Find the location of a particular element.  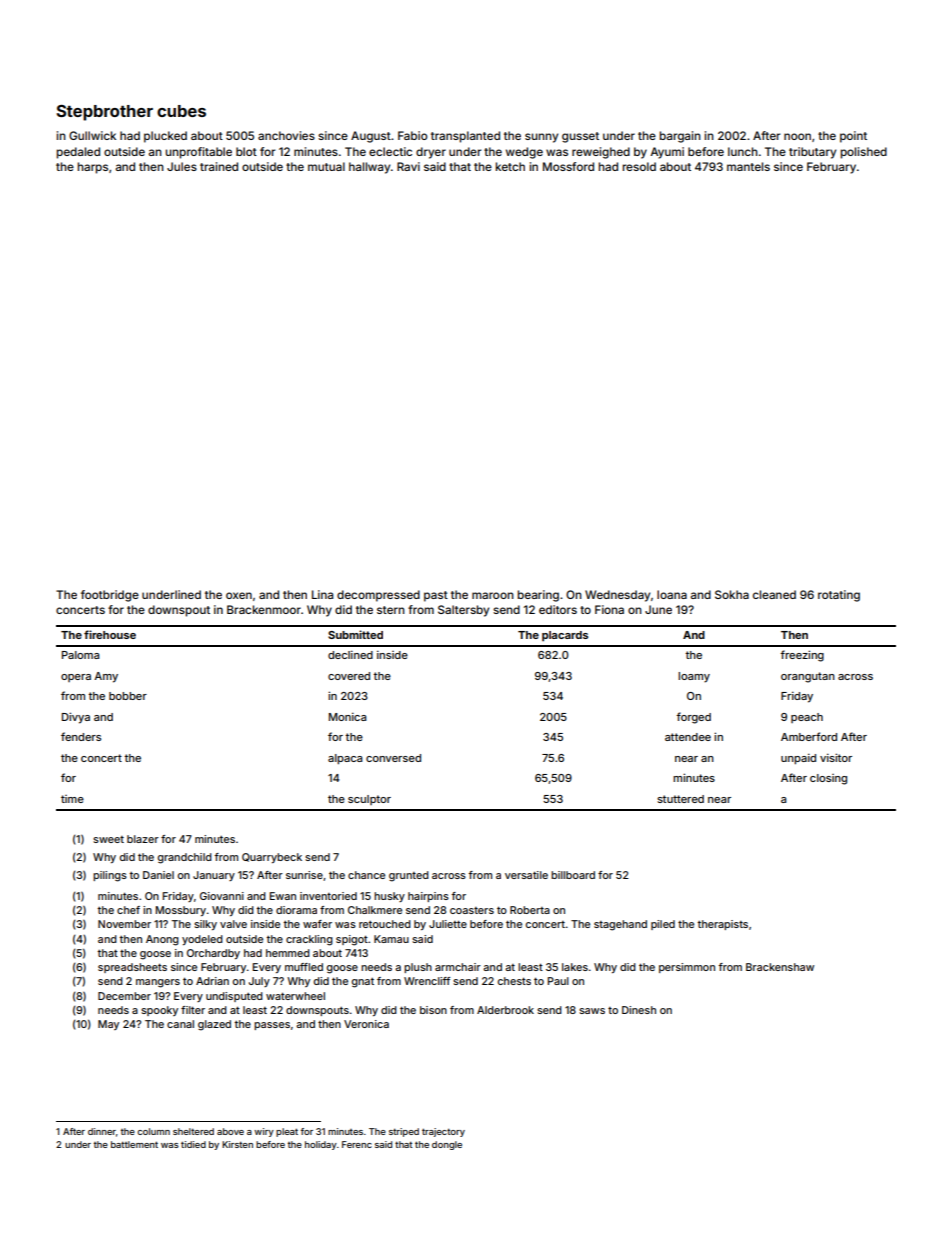

visitor is located at coordinates (836, 757).
